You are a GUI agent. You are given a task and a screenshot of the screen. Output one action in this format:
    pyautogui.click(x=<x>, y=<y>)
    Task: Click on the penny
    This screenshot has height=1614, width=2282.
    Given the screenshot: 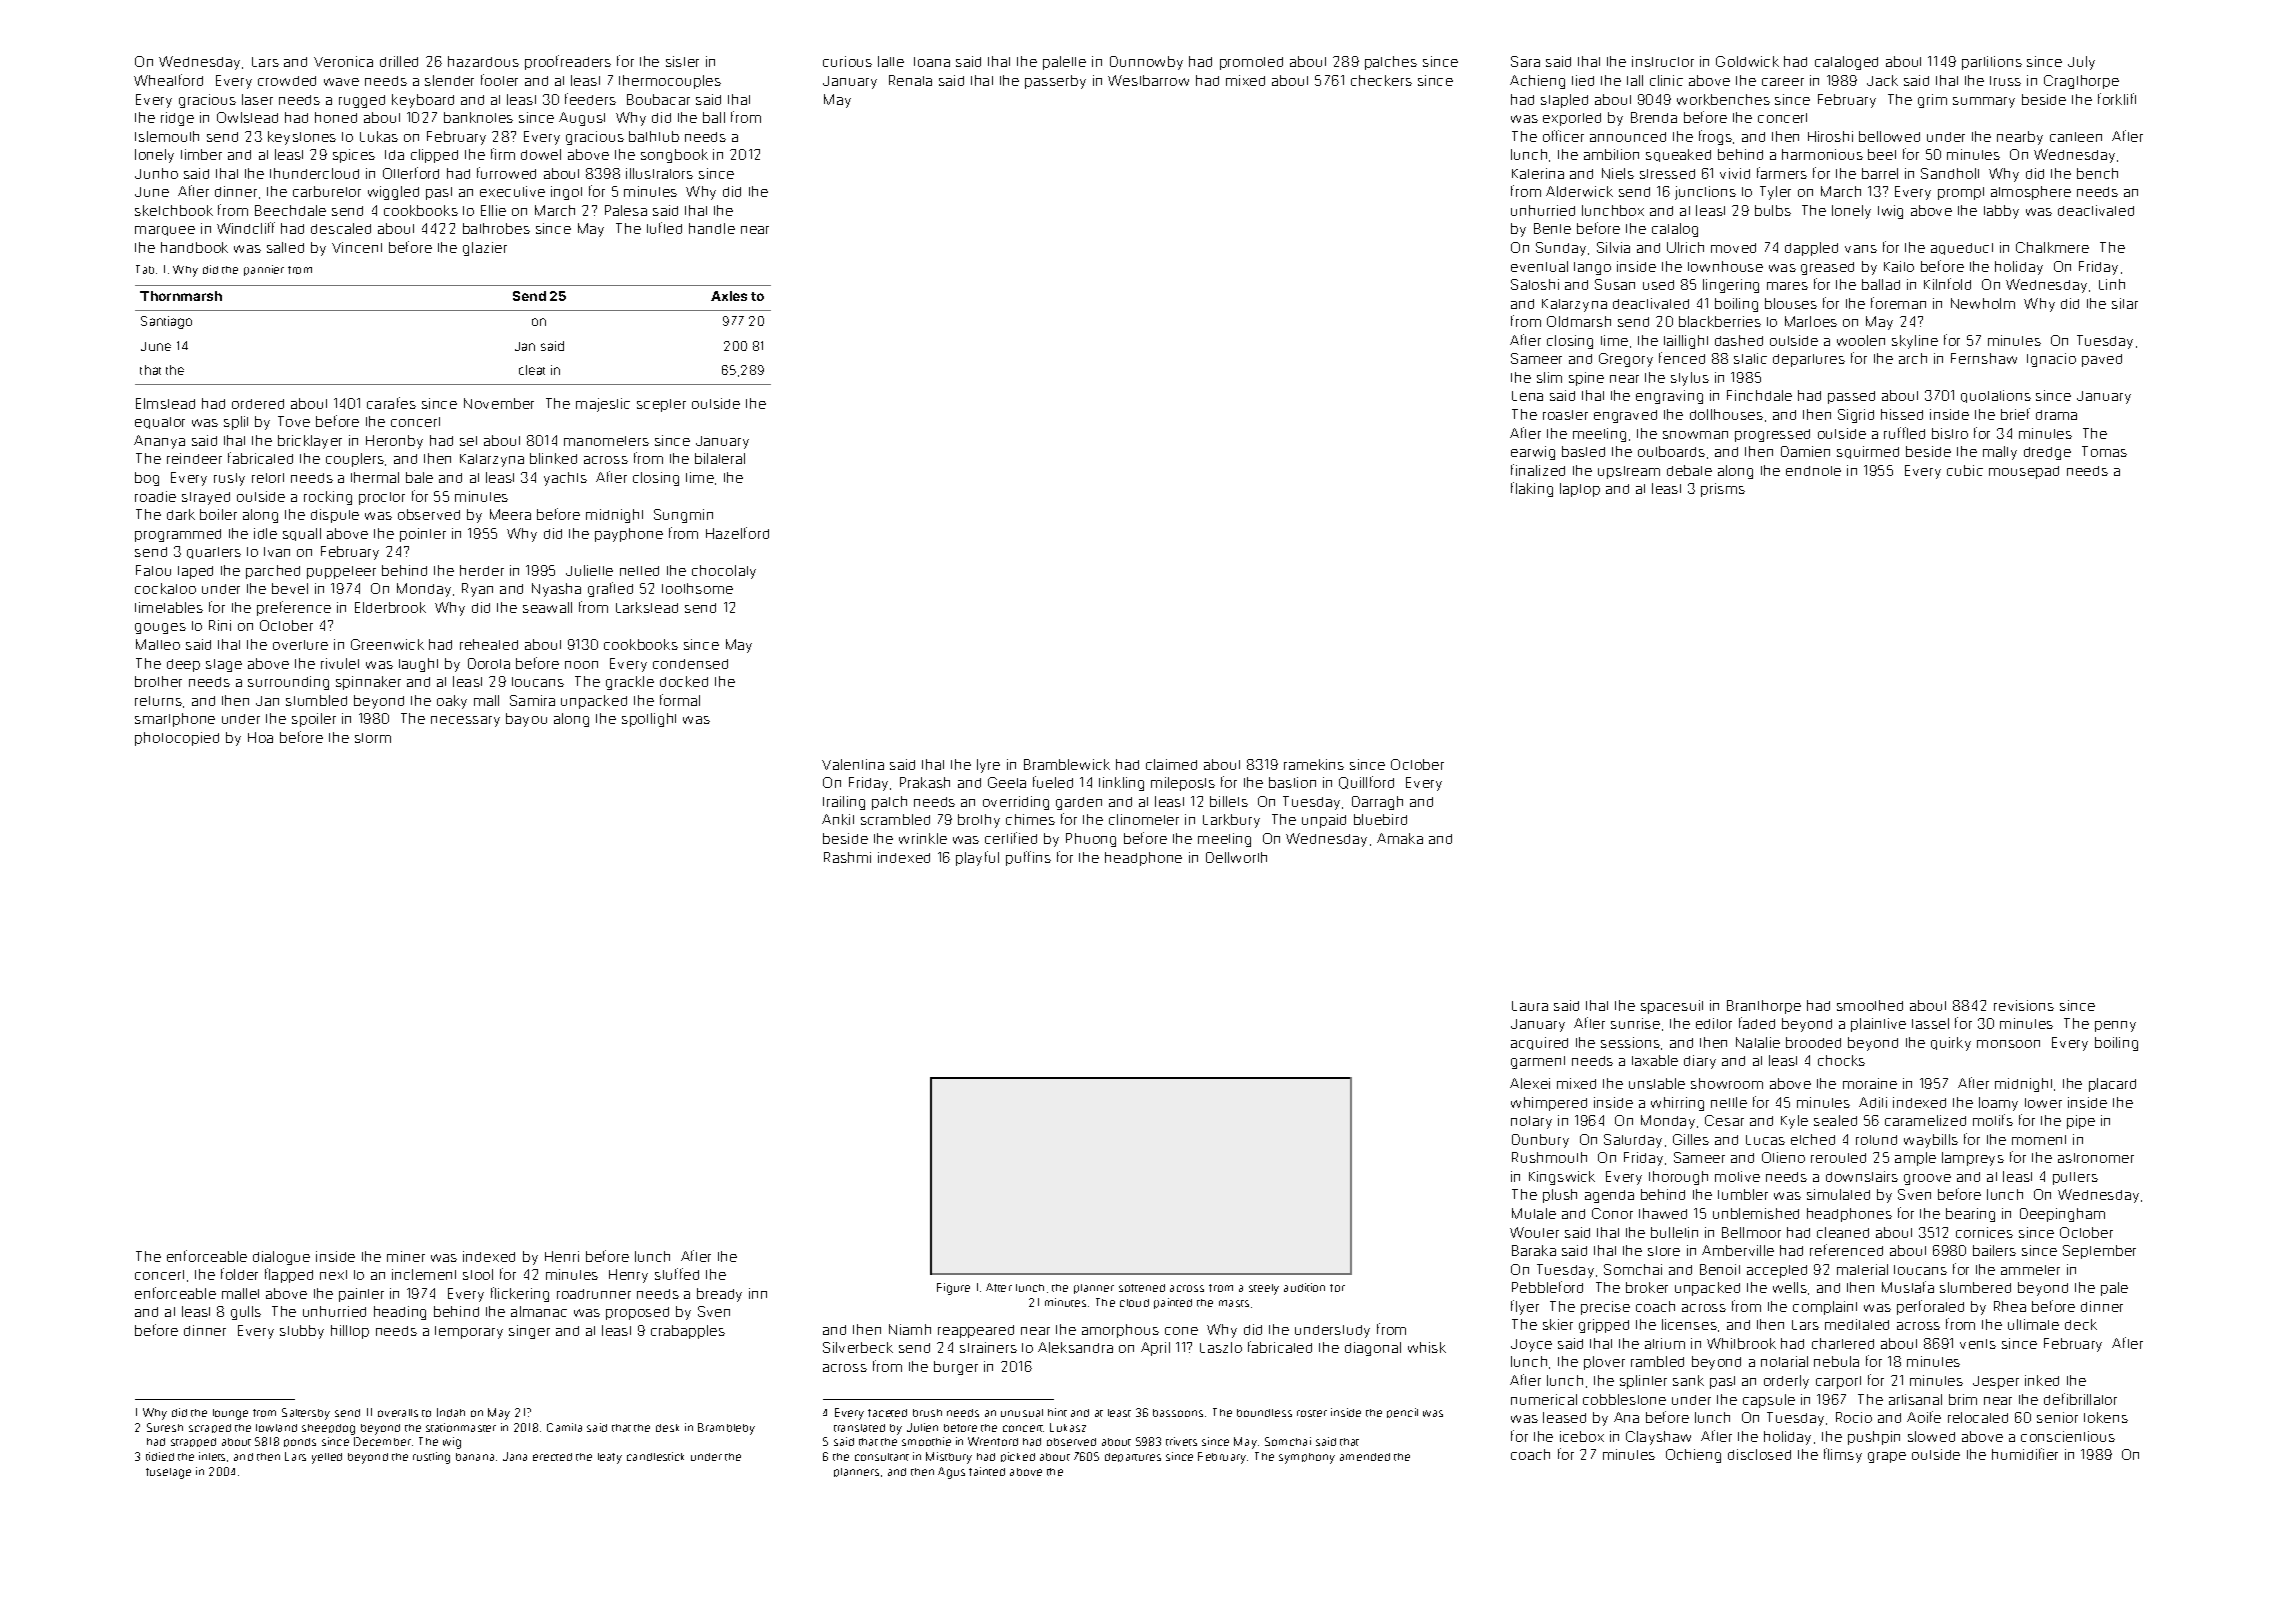 What is the action you would take?
    pyautogui.click(x=2115, y=1026)
